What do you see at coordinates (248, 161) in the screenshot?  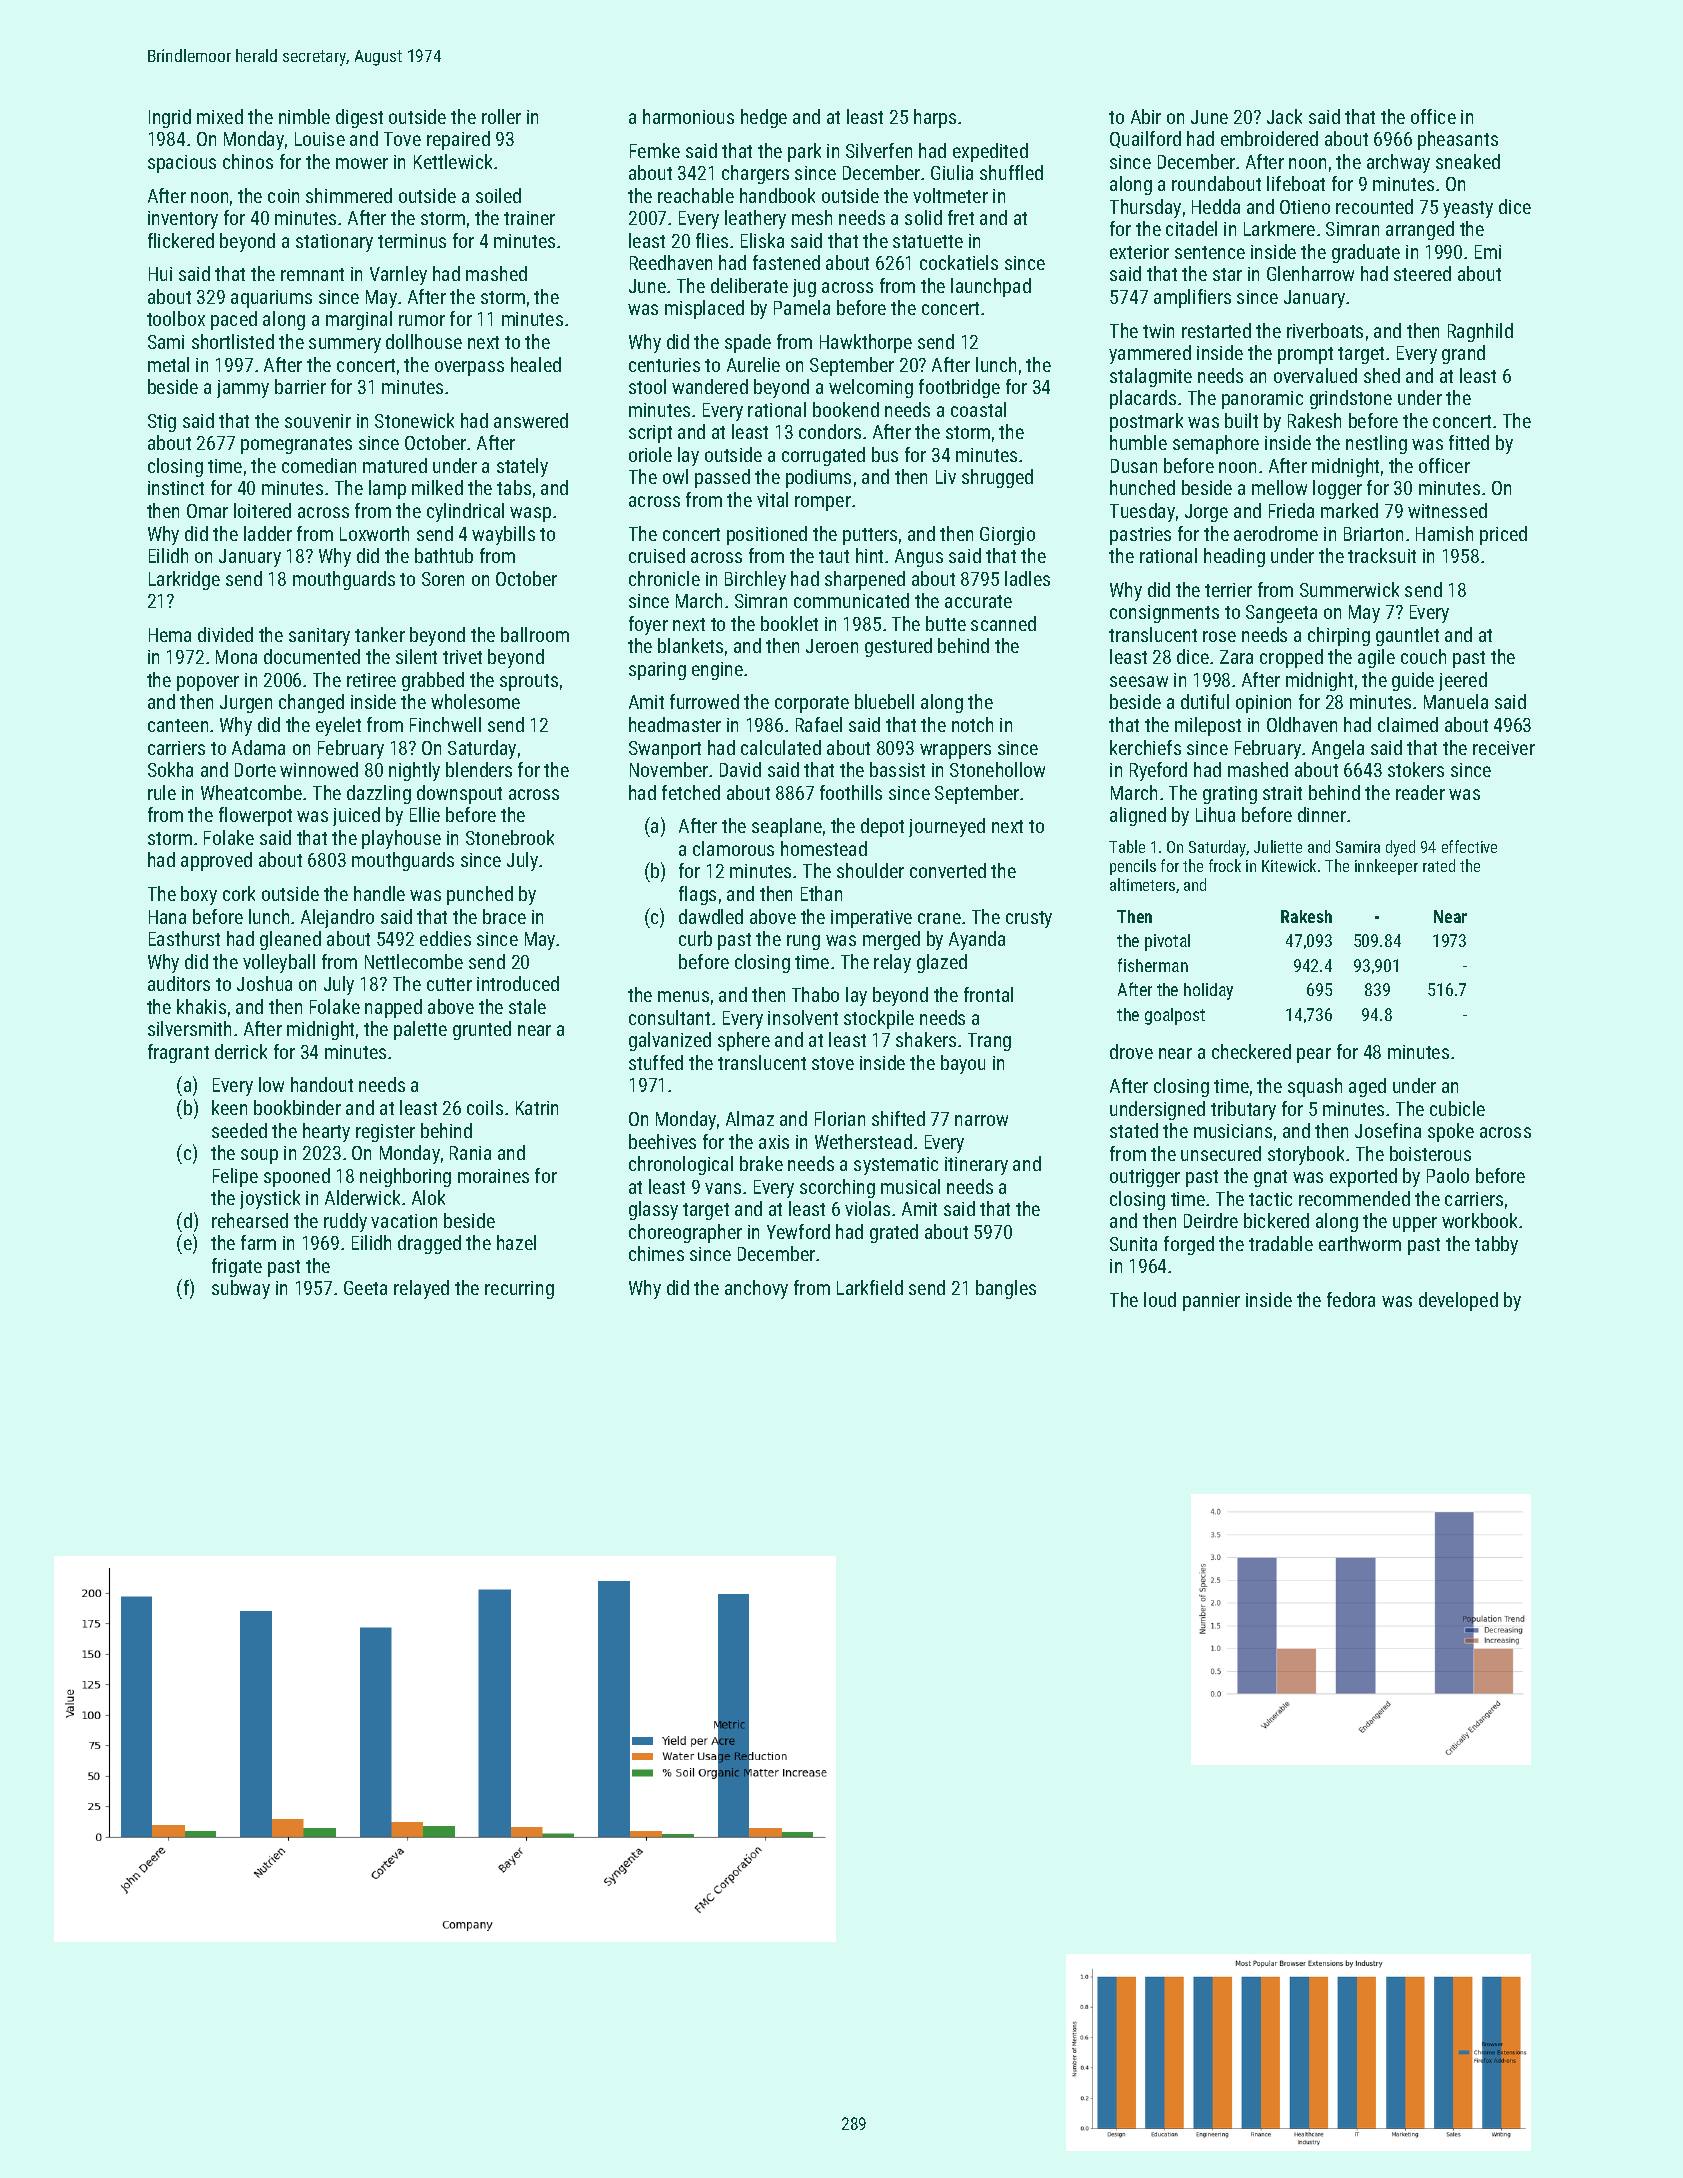 I see `chinos` at bounding box center [248, 161].
